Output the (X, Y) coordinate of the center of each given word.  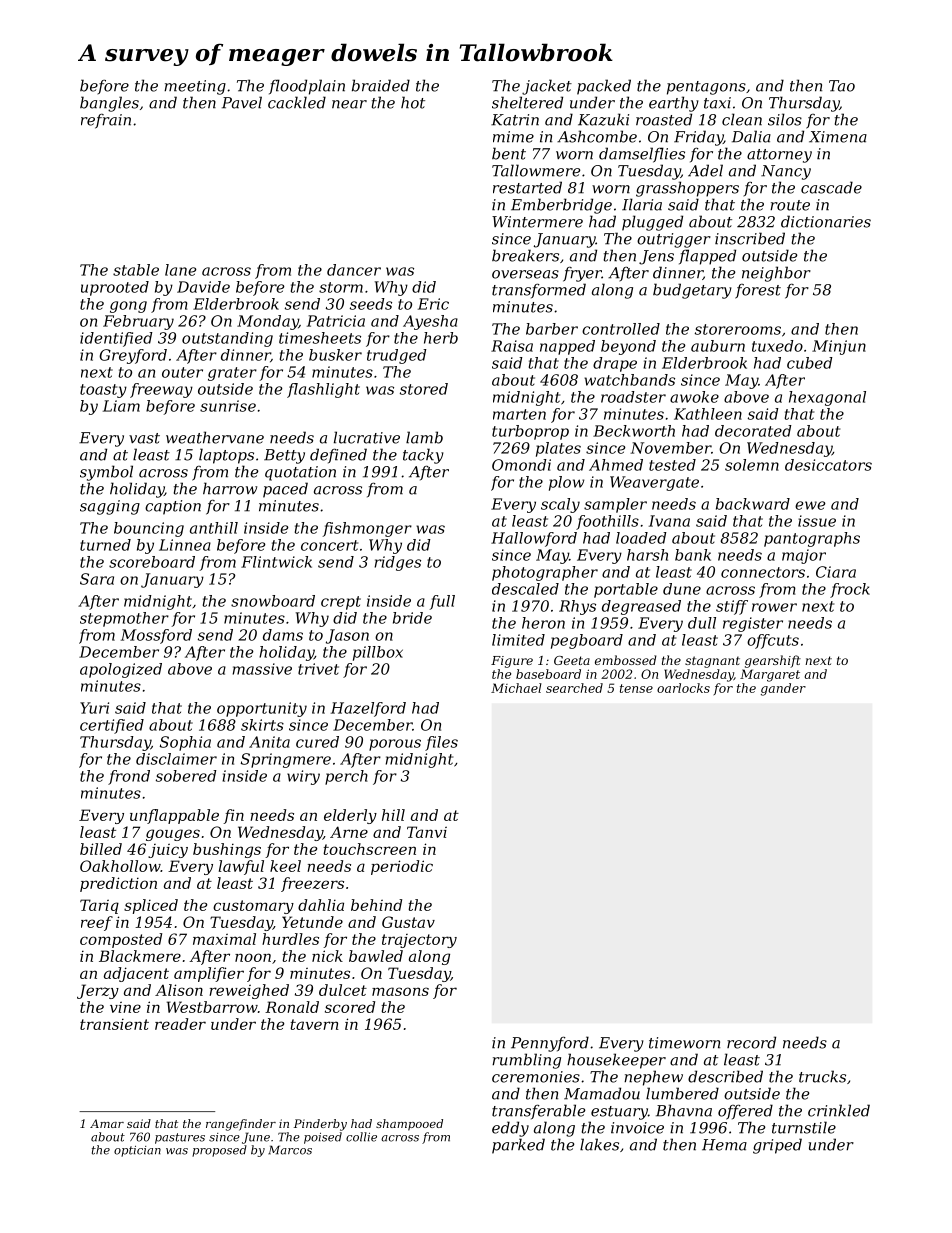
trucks (822, 1076)
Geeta (572, 660)
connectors (763, 572)
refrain (106, 121)
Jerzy (98, 991)
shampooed (409, 1125)
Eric (433, 304)
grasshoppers (687, 189)
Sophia (185, 743)
